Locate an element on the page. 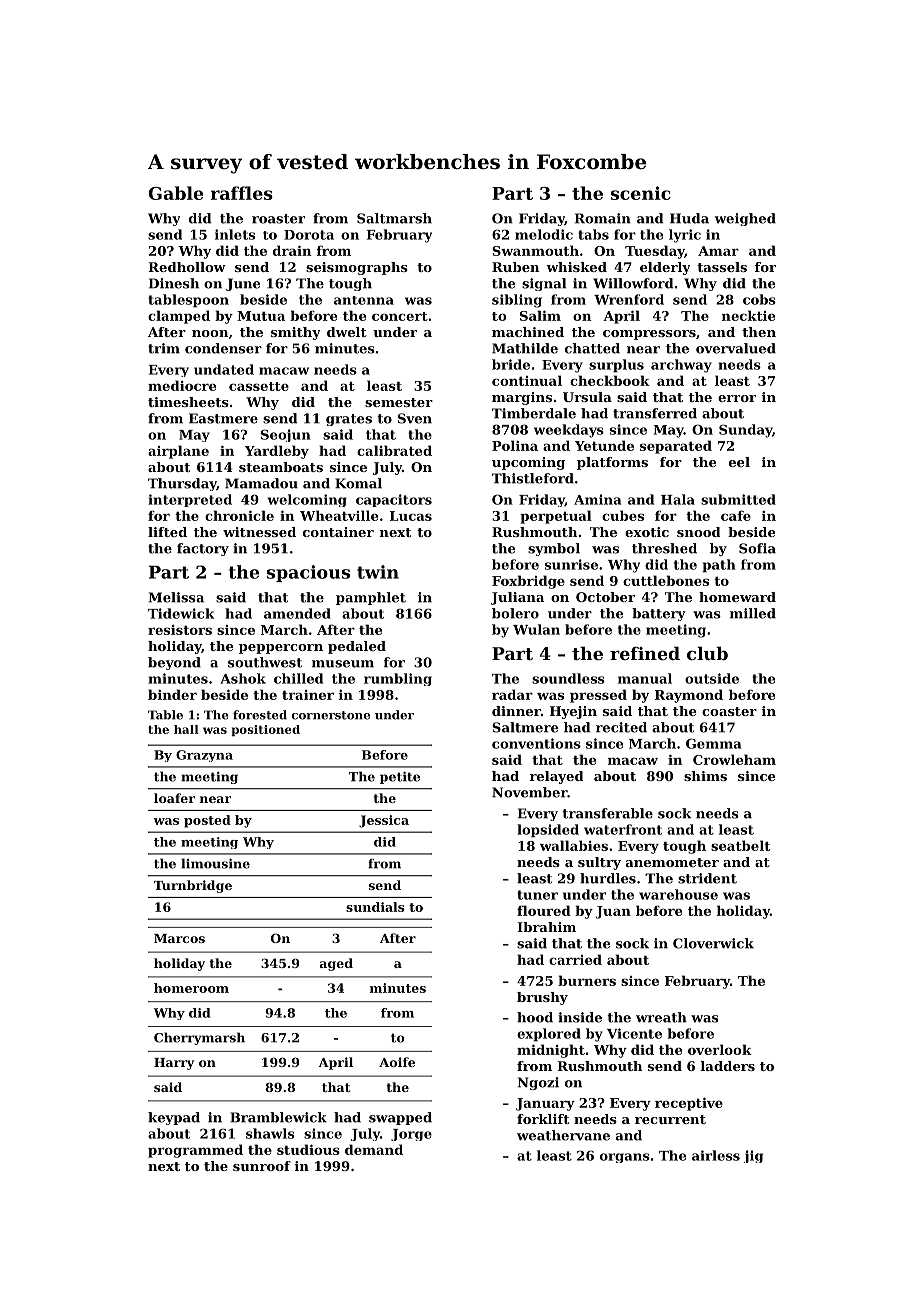 This document has width=924, height=1311. threshed is located at coordinates (664, 548).
